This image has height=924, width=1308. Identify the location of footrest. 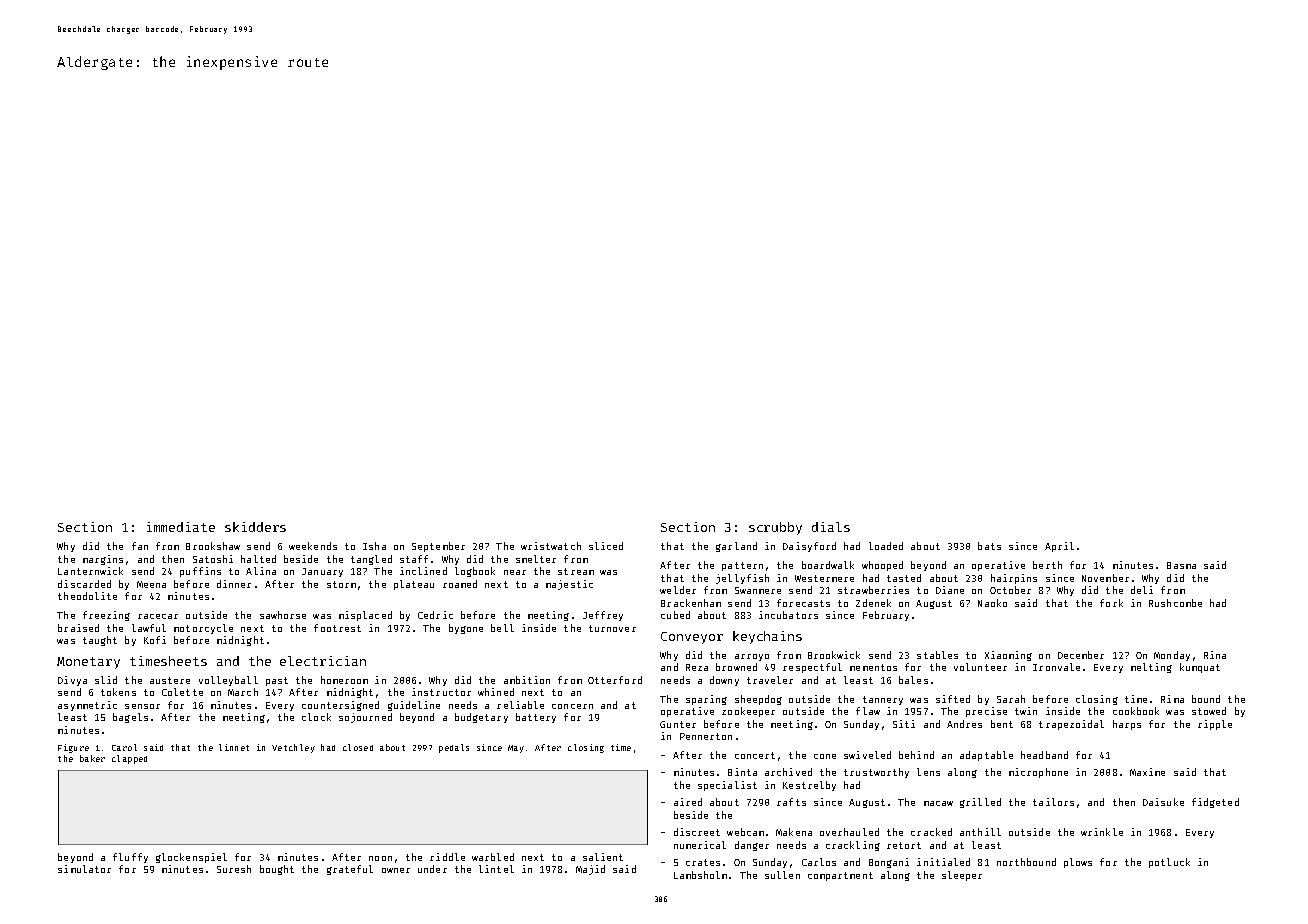
(337, 628).
